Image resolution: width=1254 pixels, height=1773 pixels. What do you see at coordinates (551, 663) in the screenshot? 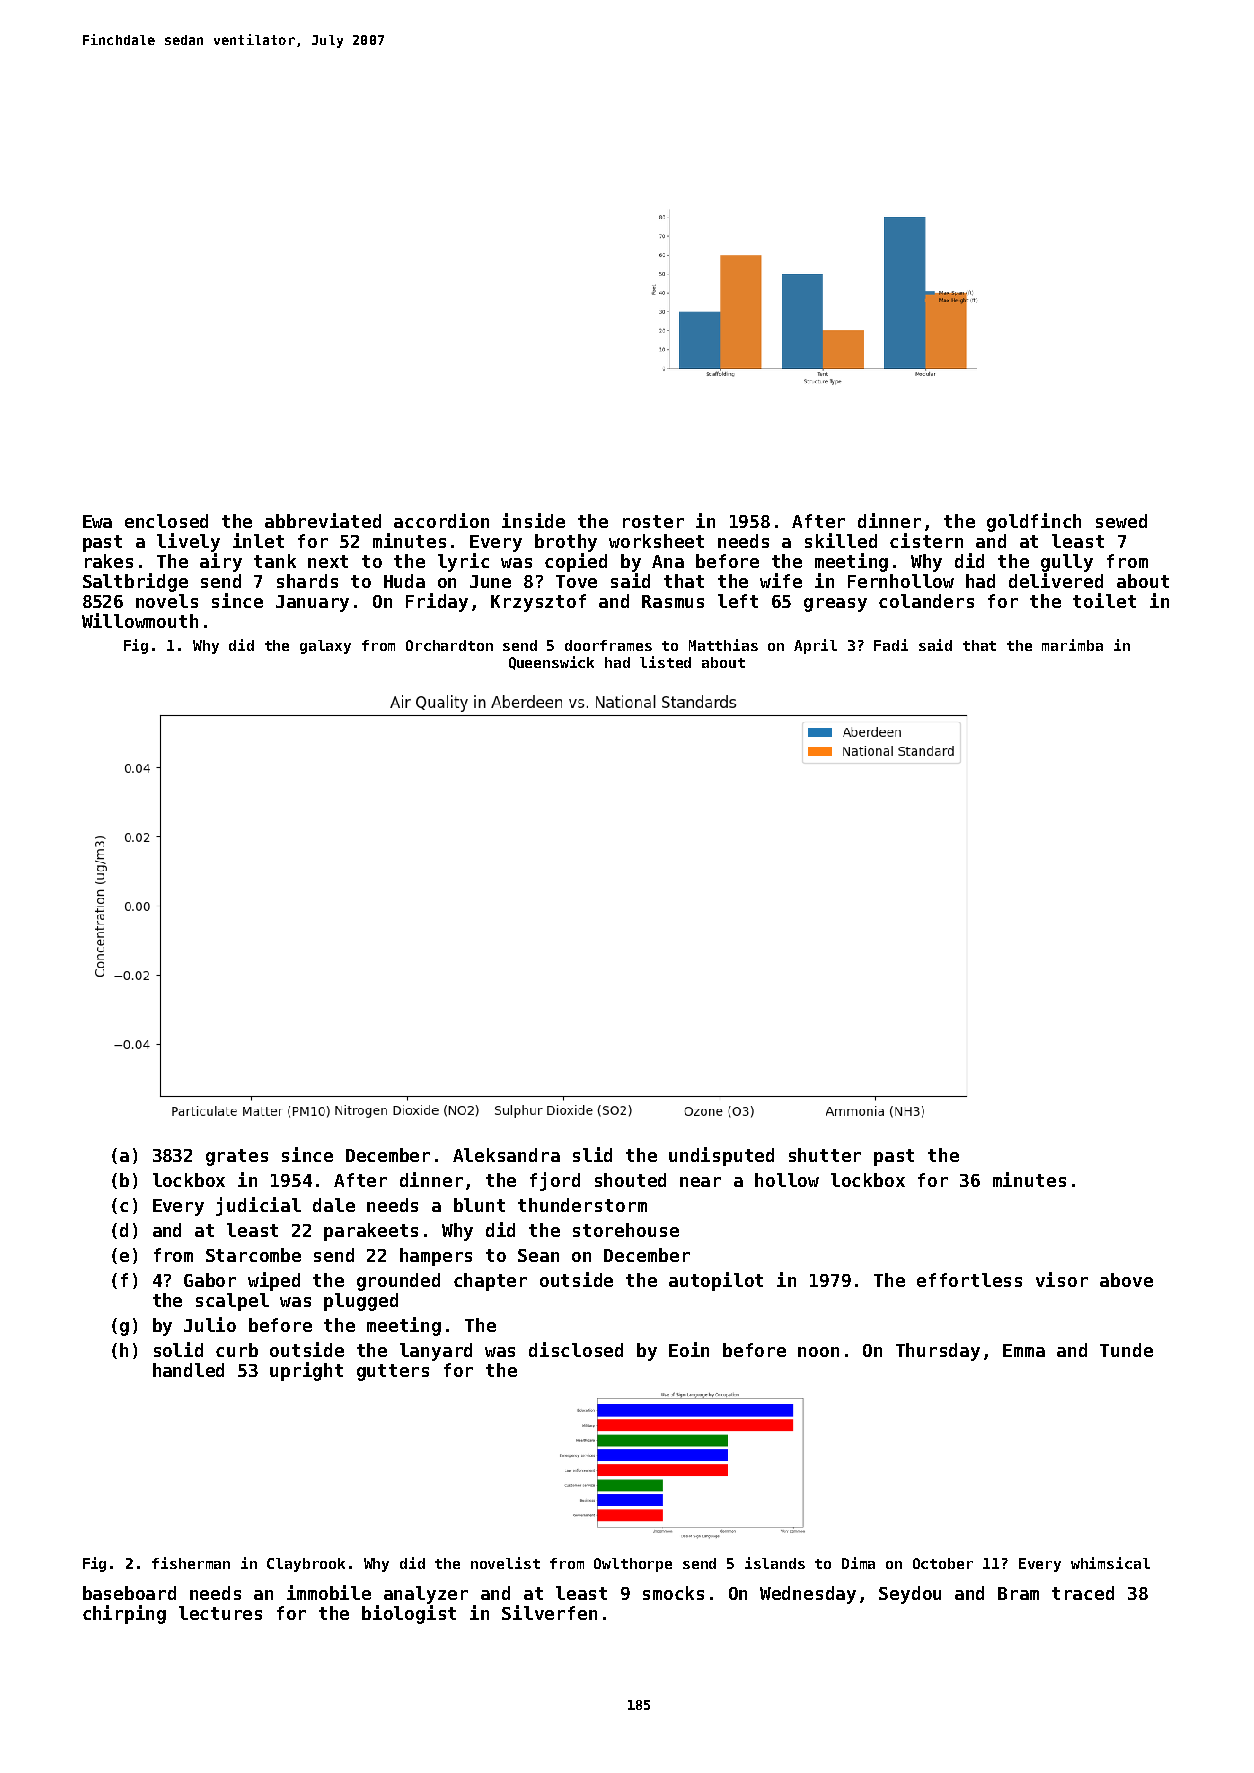
I see `Queenswick` at bounding box center [551, 663].
